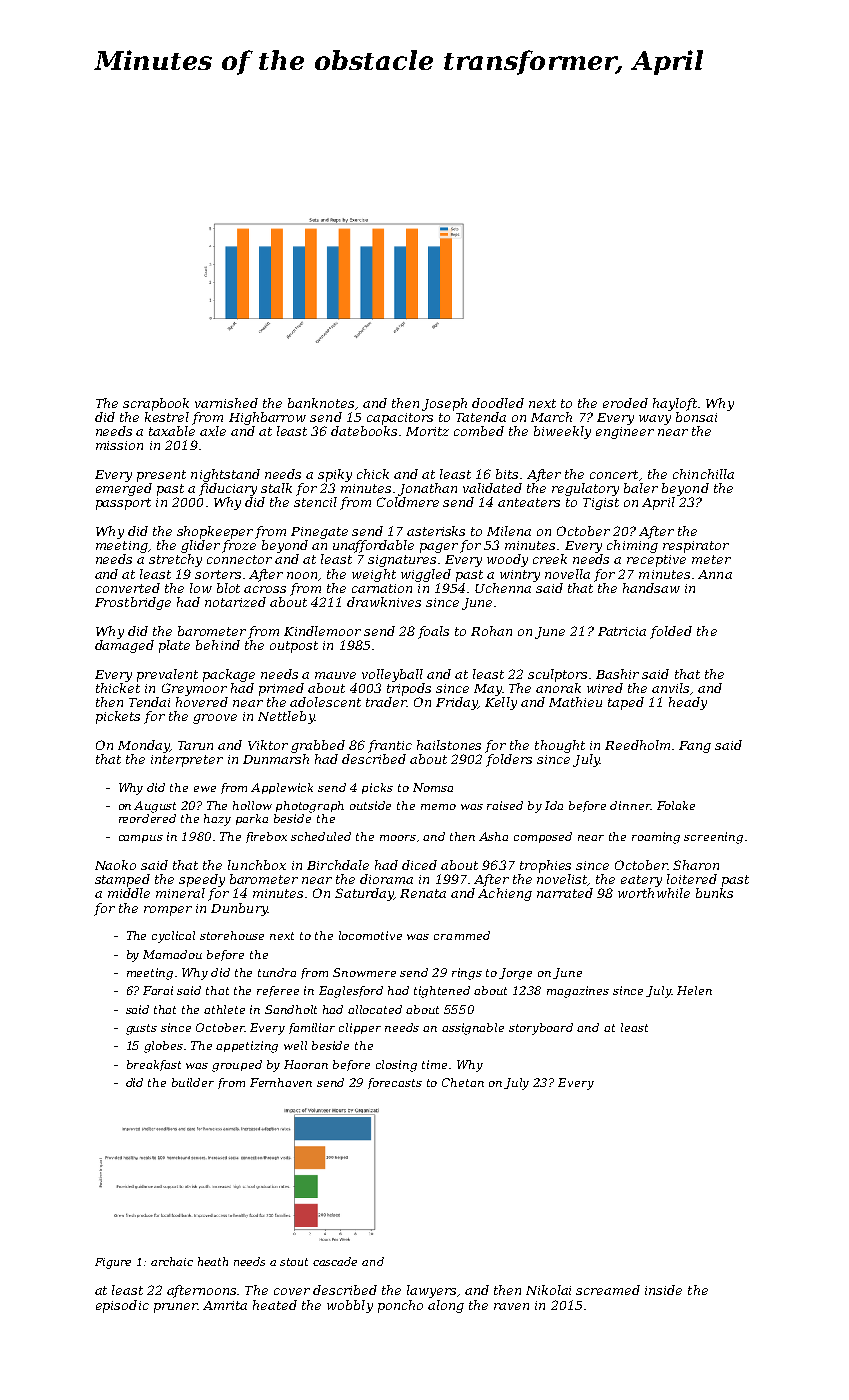  What do you see at coordinates (225, 1305) in the image?
I see `Amrita` at bounding box center [225, 1305].
